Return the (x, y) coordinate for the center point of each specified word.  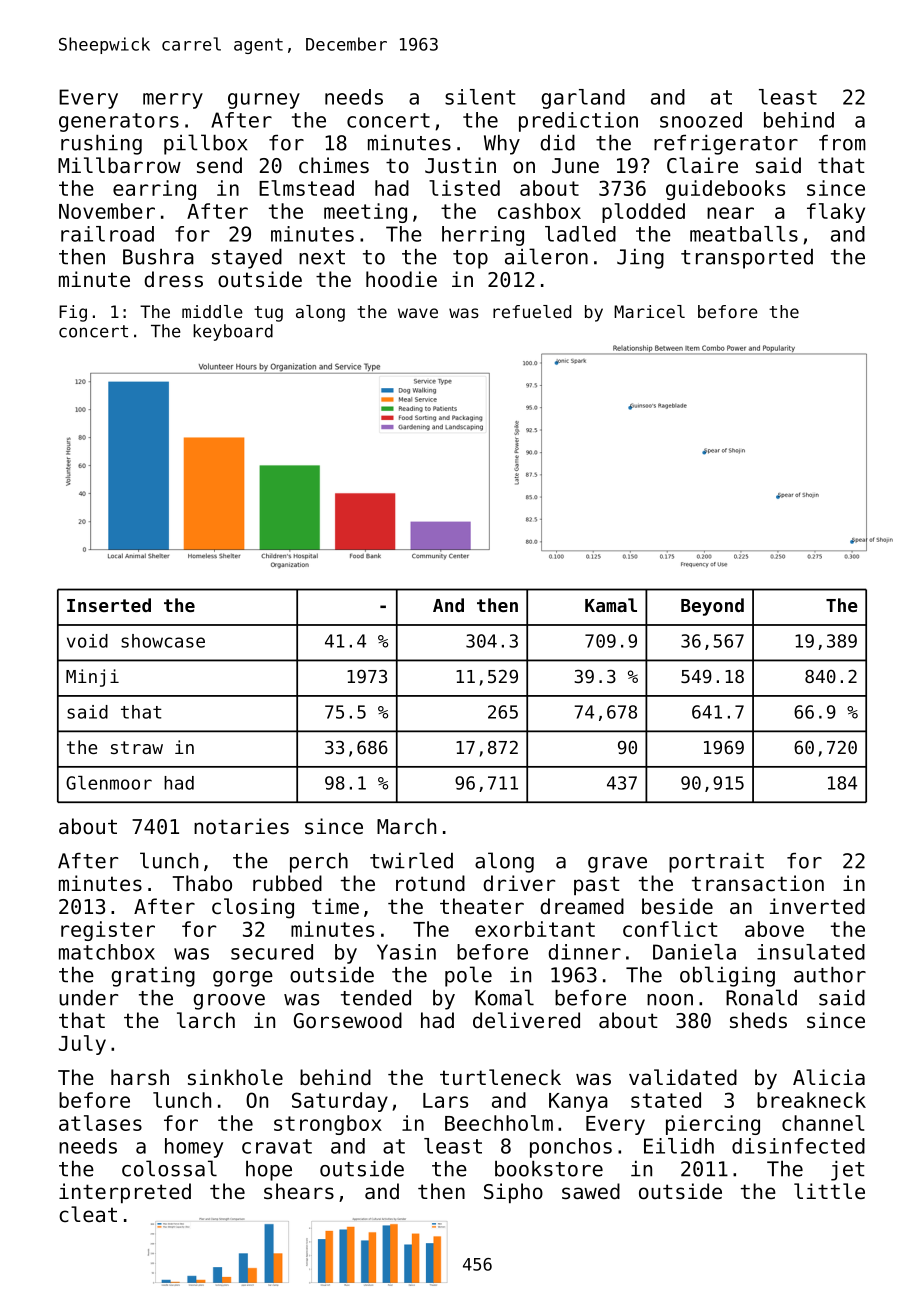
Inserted (109, 605)
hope (269, 1171)
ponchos (571, 1148)
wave (418, 313)
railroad (107, 234)
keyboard (233, 332)
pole (468, 976)
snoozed (701, 120)
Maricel (649, 311)
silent (480, 97)
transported (747, 259)
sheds (758, 1020)
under (88, 998)
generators (119, 122)
